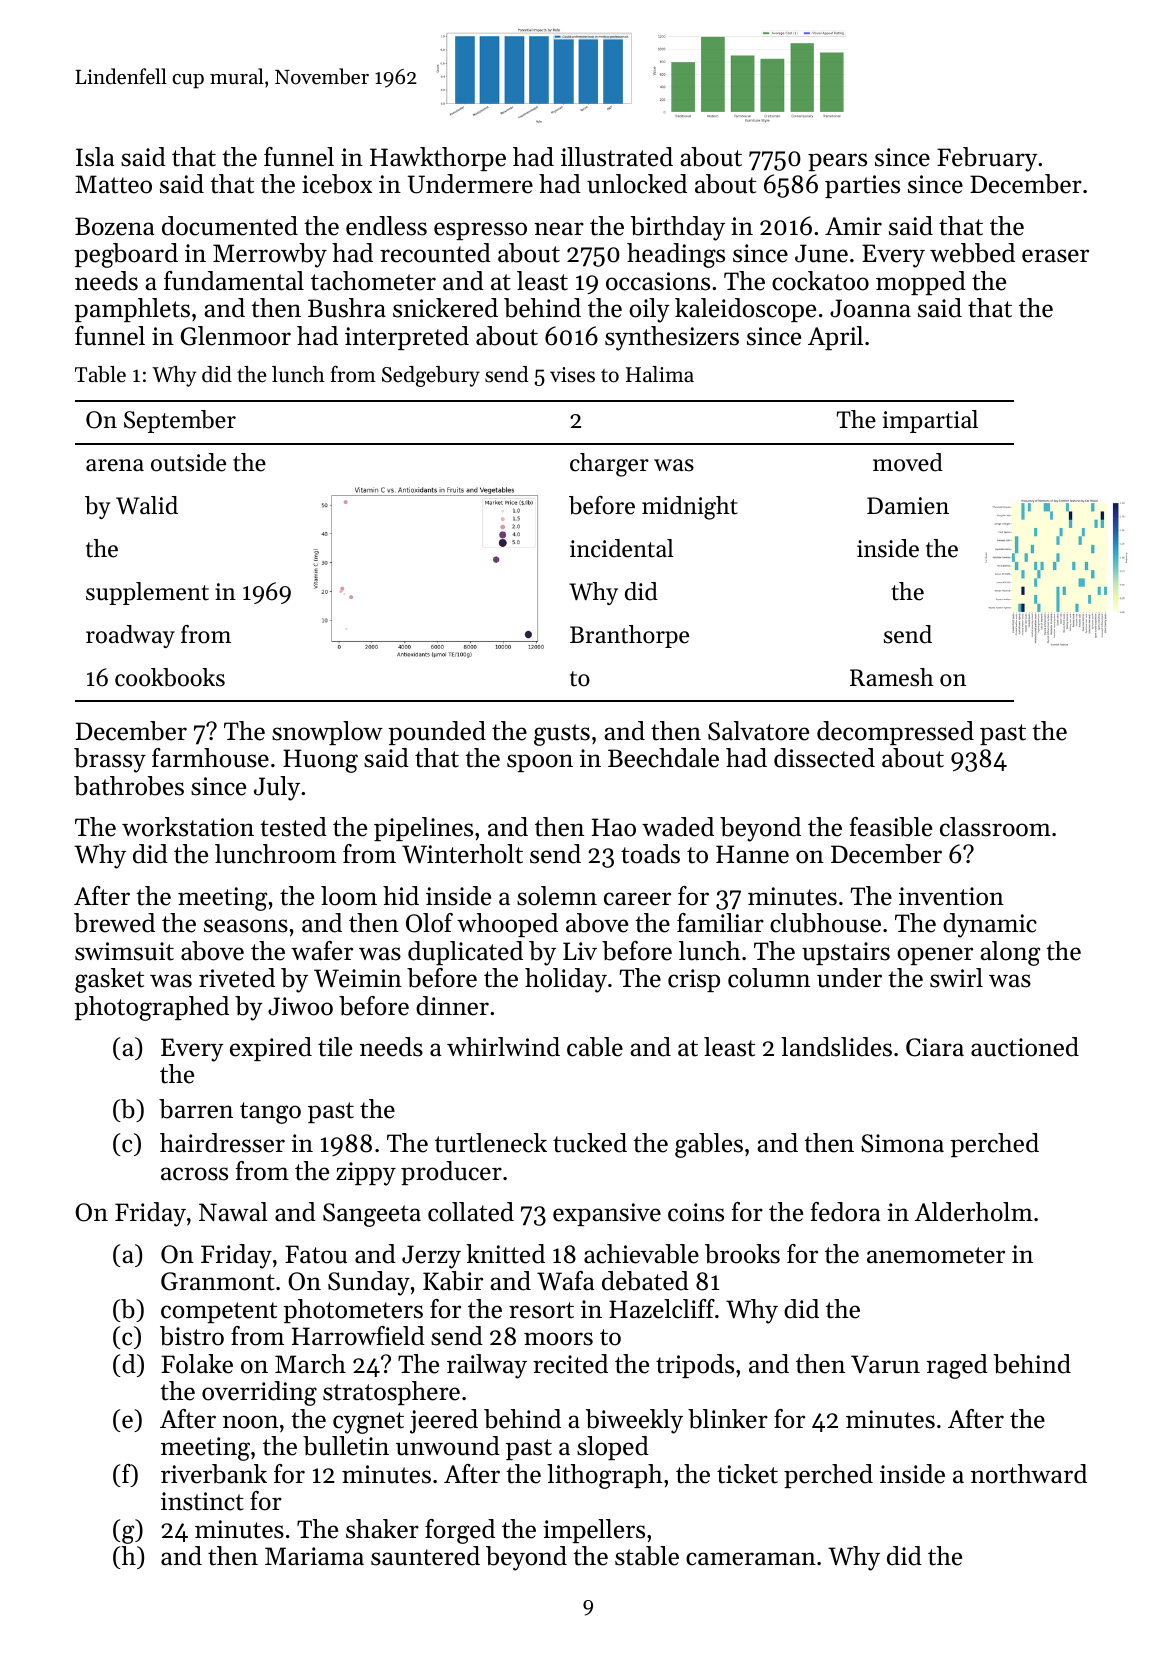  What do you see at coordinates (314, 1556) in the screenshot?
I see `Mariama` at bounding box center [314, 1556].
